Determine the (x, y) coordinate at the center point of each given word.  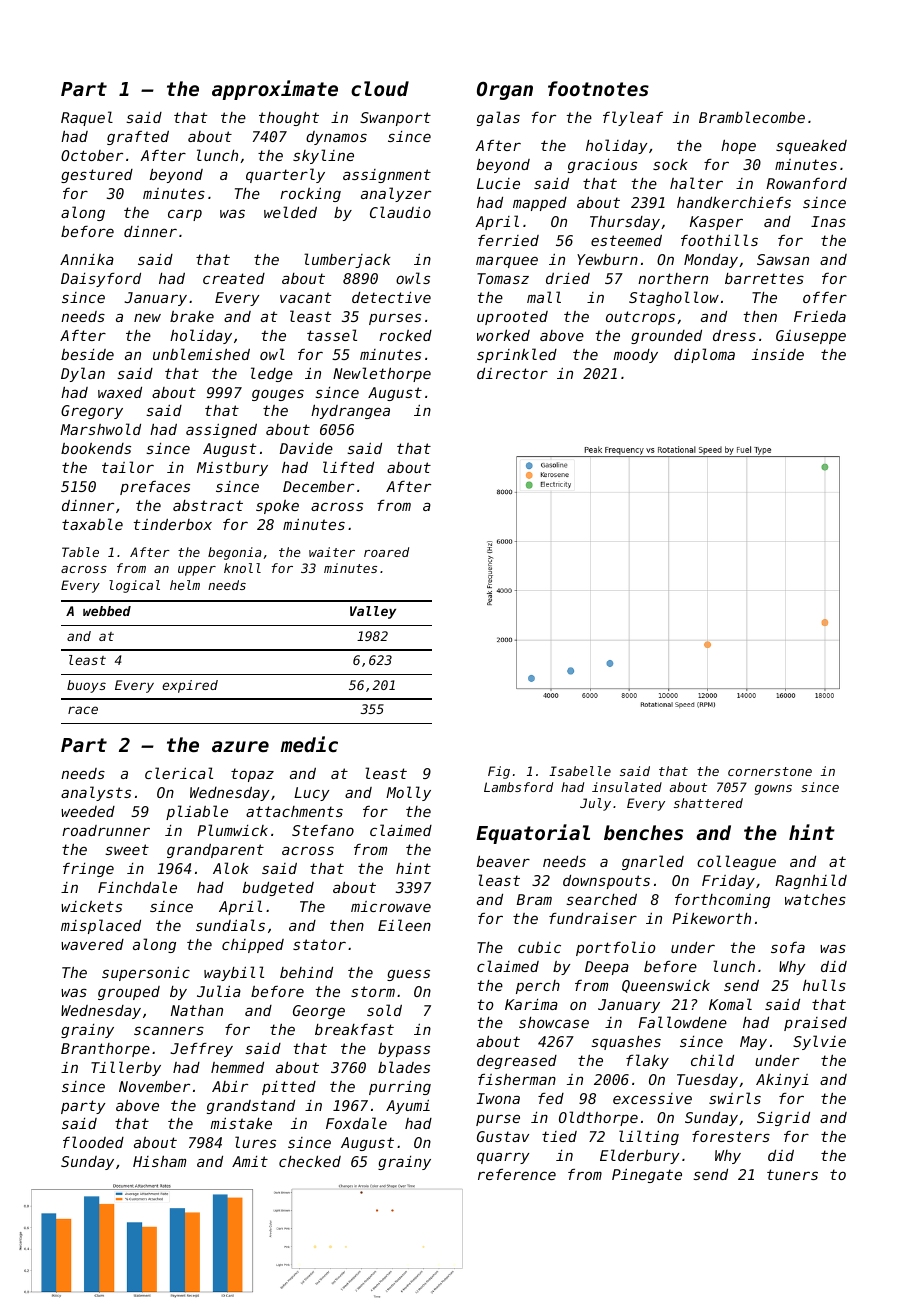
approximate (275, 90)
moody (635, 356)
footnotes (598, 88)
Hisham (159, 1161)
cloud (380, 88)
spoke (277, 507)
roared (386, 552)
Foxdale (356, 1123)
